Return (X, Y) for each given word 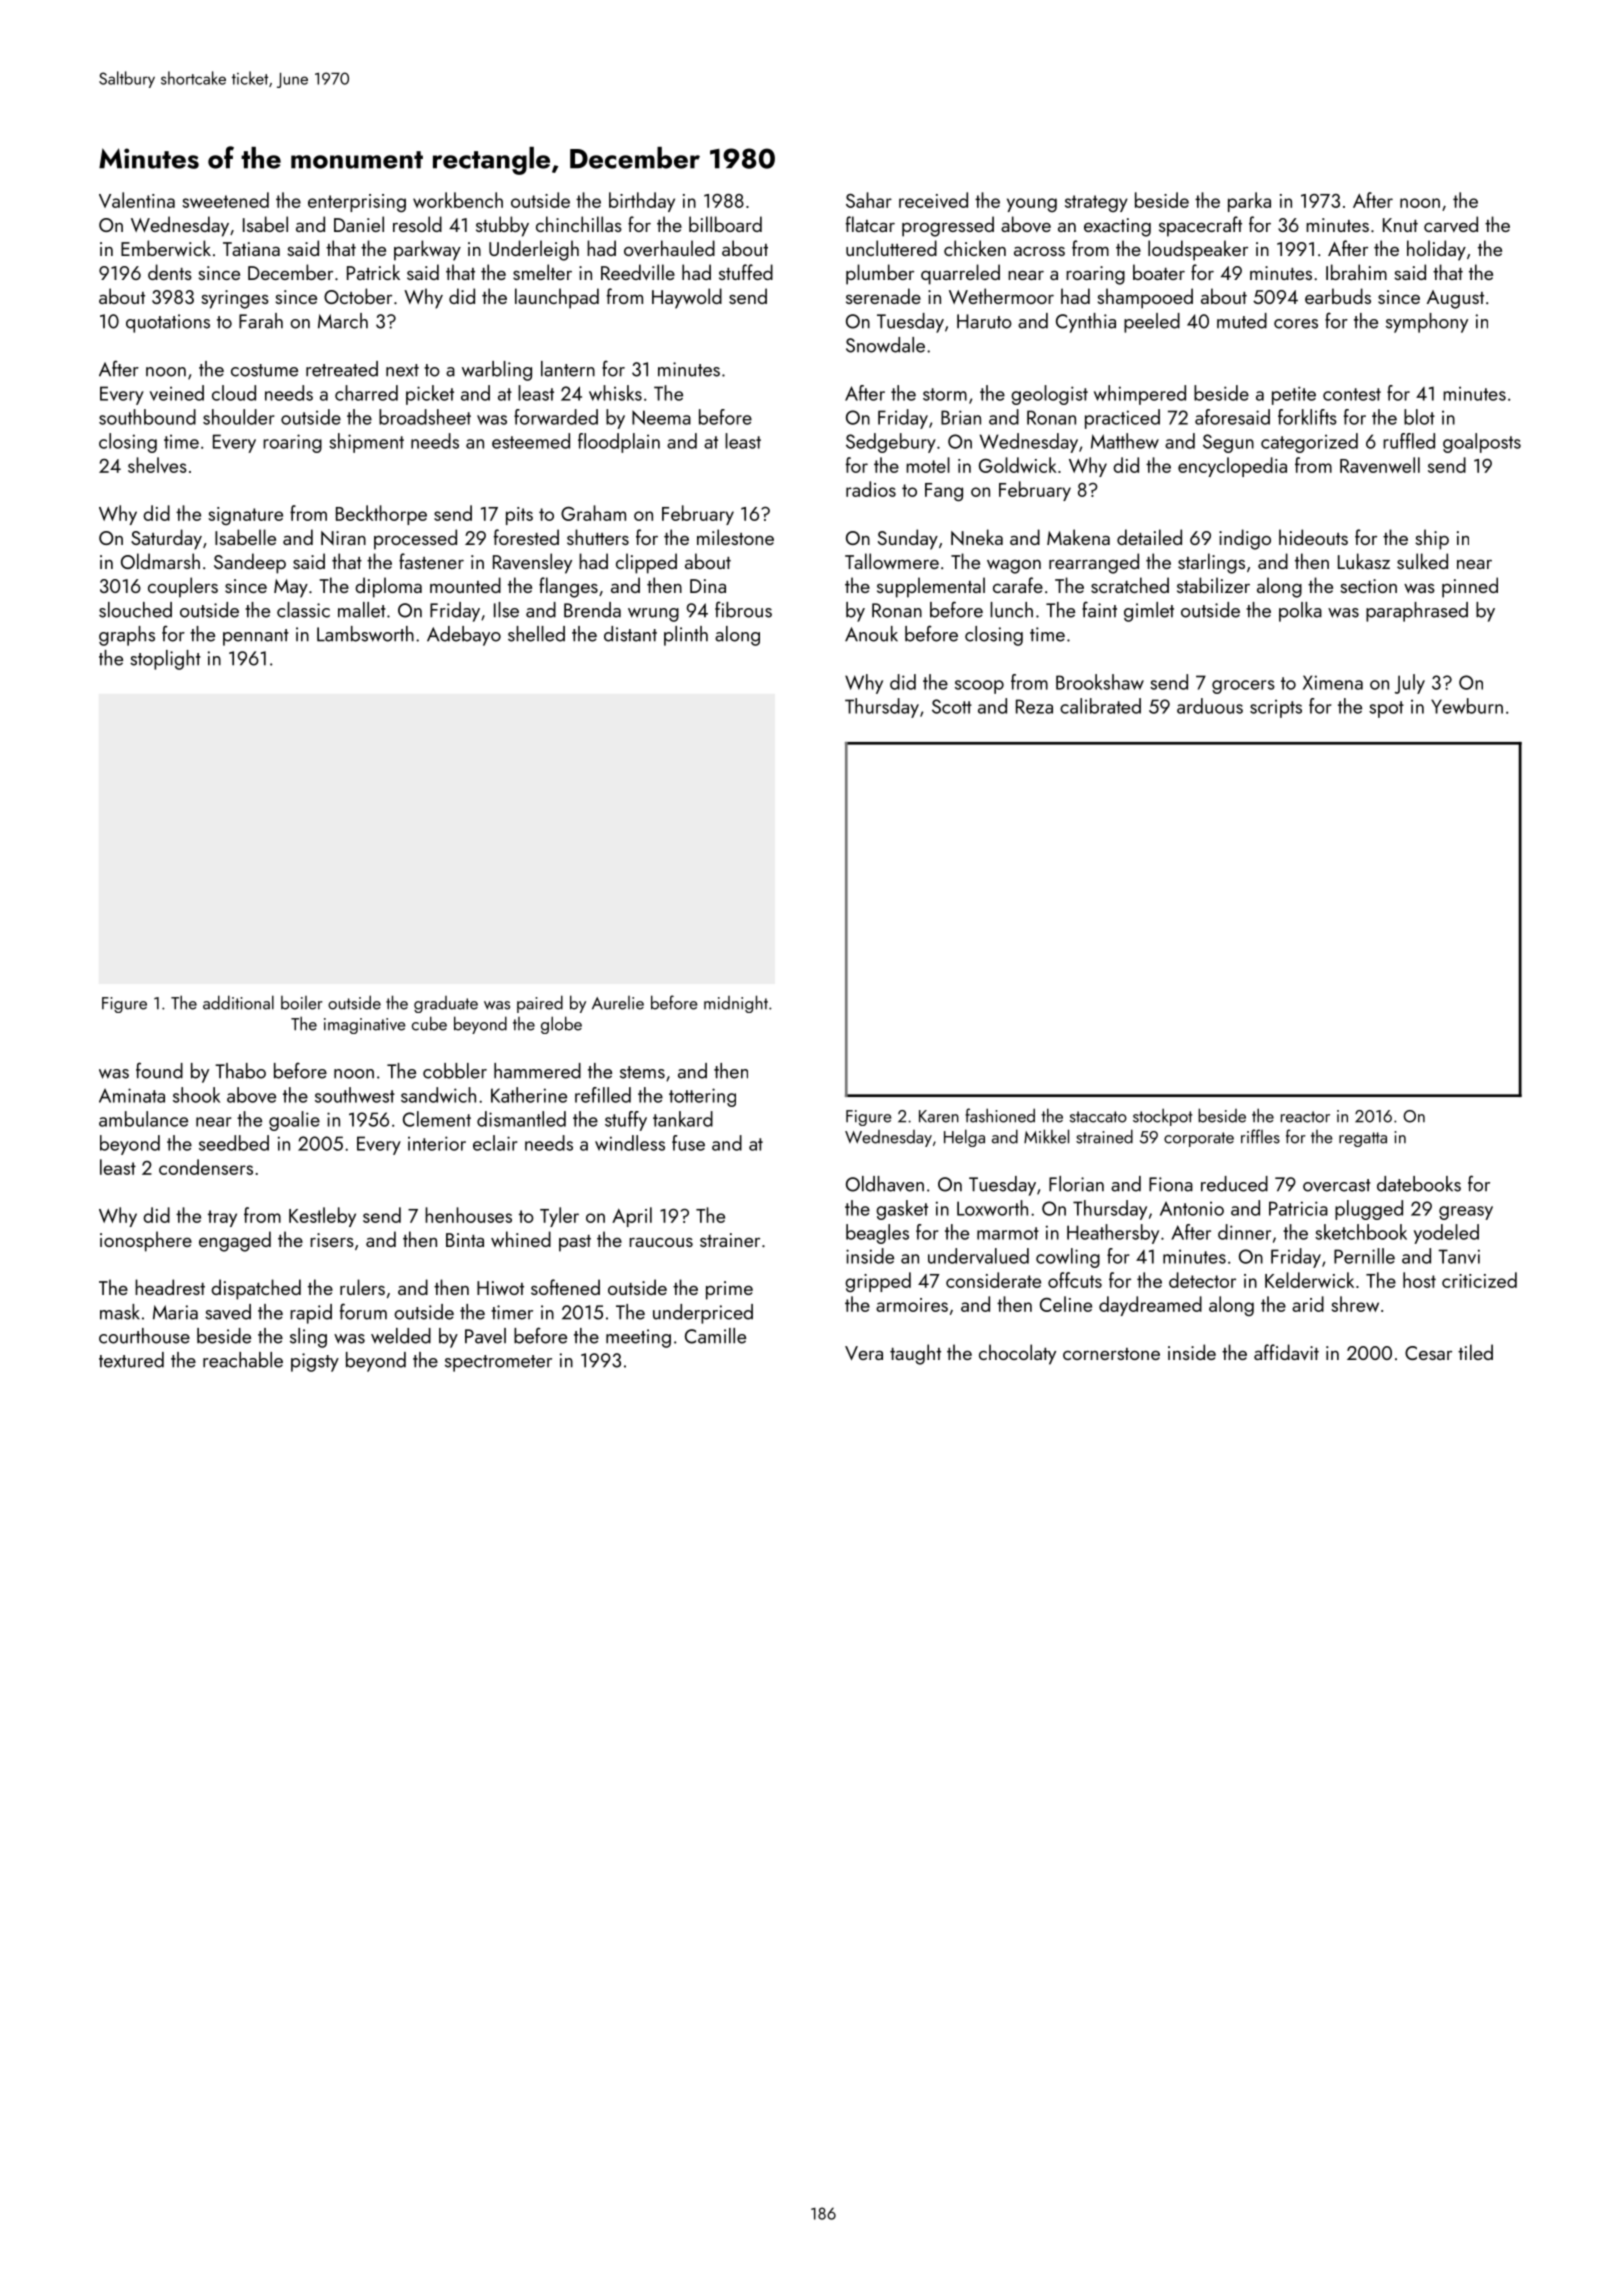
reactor (1305, 1117)
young (1032, 205)
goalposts (1482, 443)
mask (120, 1312)
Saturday (166, 539)
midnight (736, 1004)
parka (1249, 202)
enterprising (357, 203)
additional (238, 1002)
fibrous (743, 609)
